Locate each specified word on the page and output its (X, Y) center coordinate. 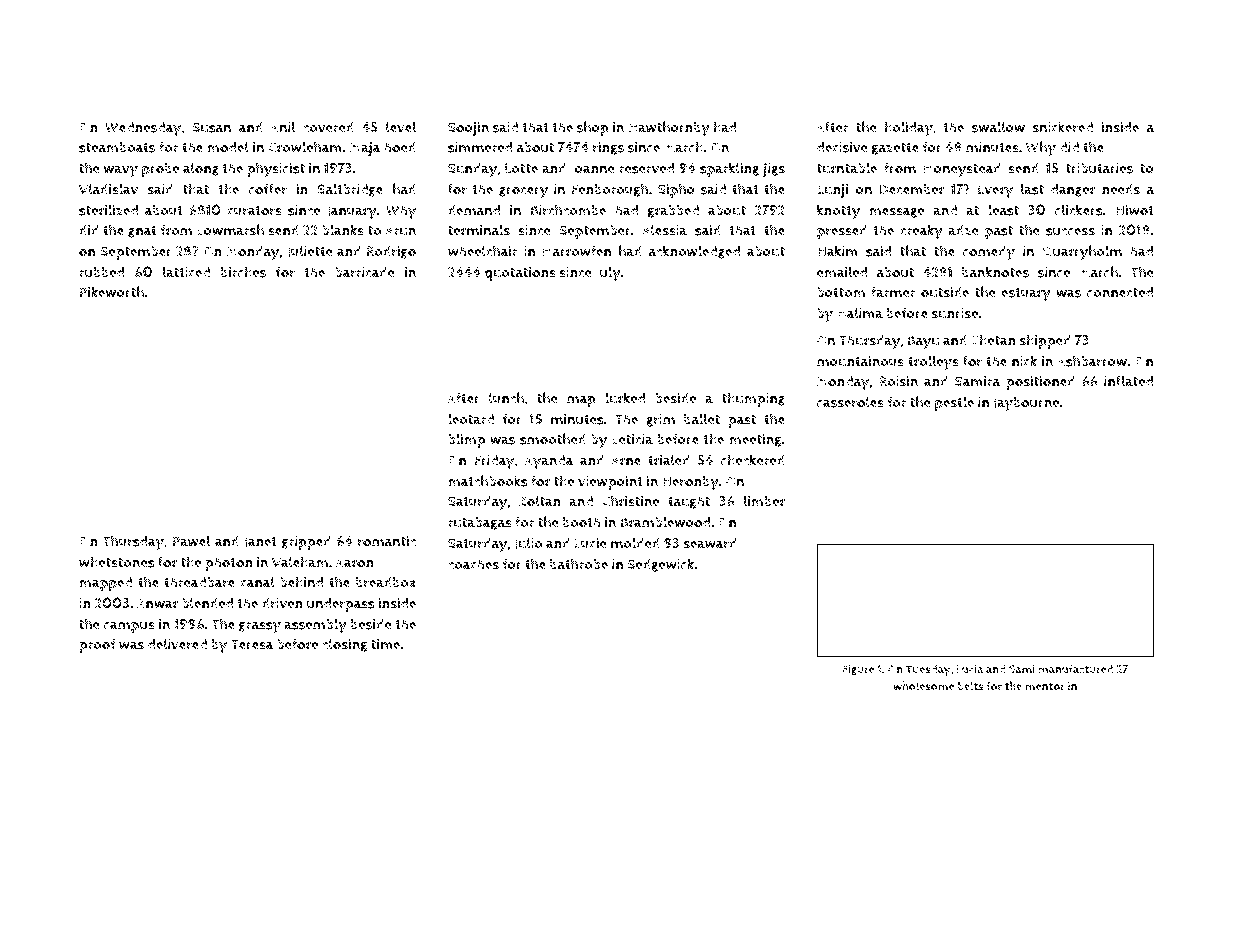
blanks (343, 230)
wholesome (923, 686)
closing (345, 645)
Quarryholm (1082, 253)
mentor (1045, 687)
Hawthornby (669, 129)
